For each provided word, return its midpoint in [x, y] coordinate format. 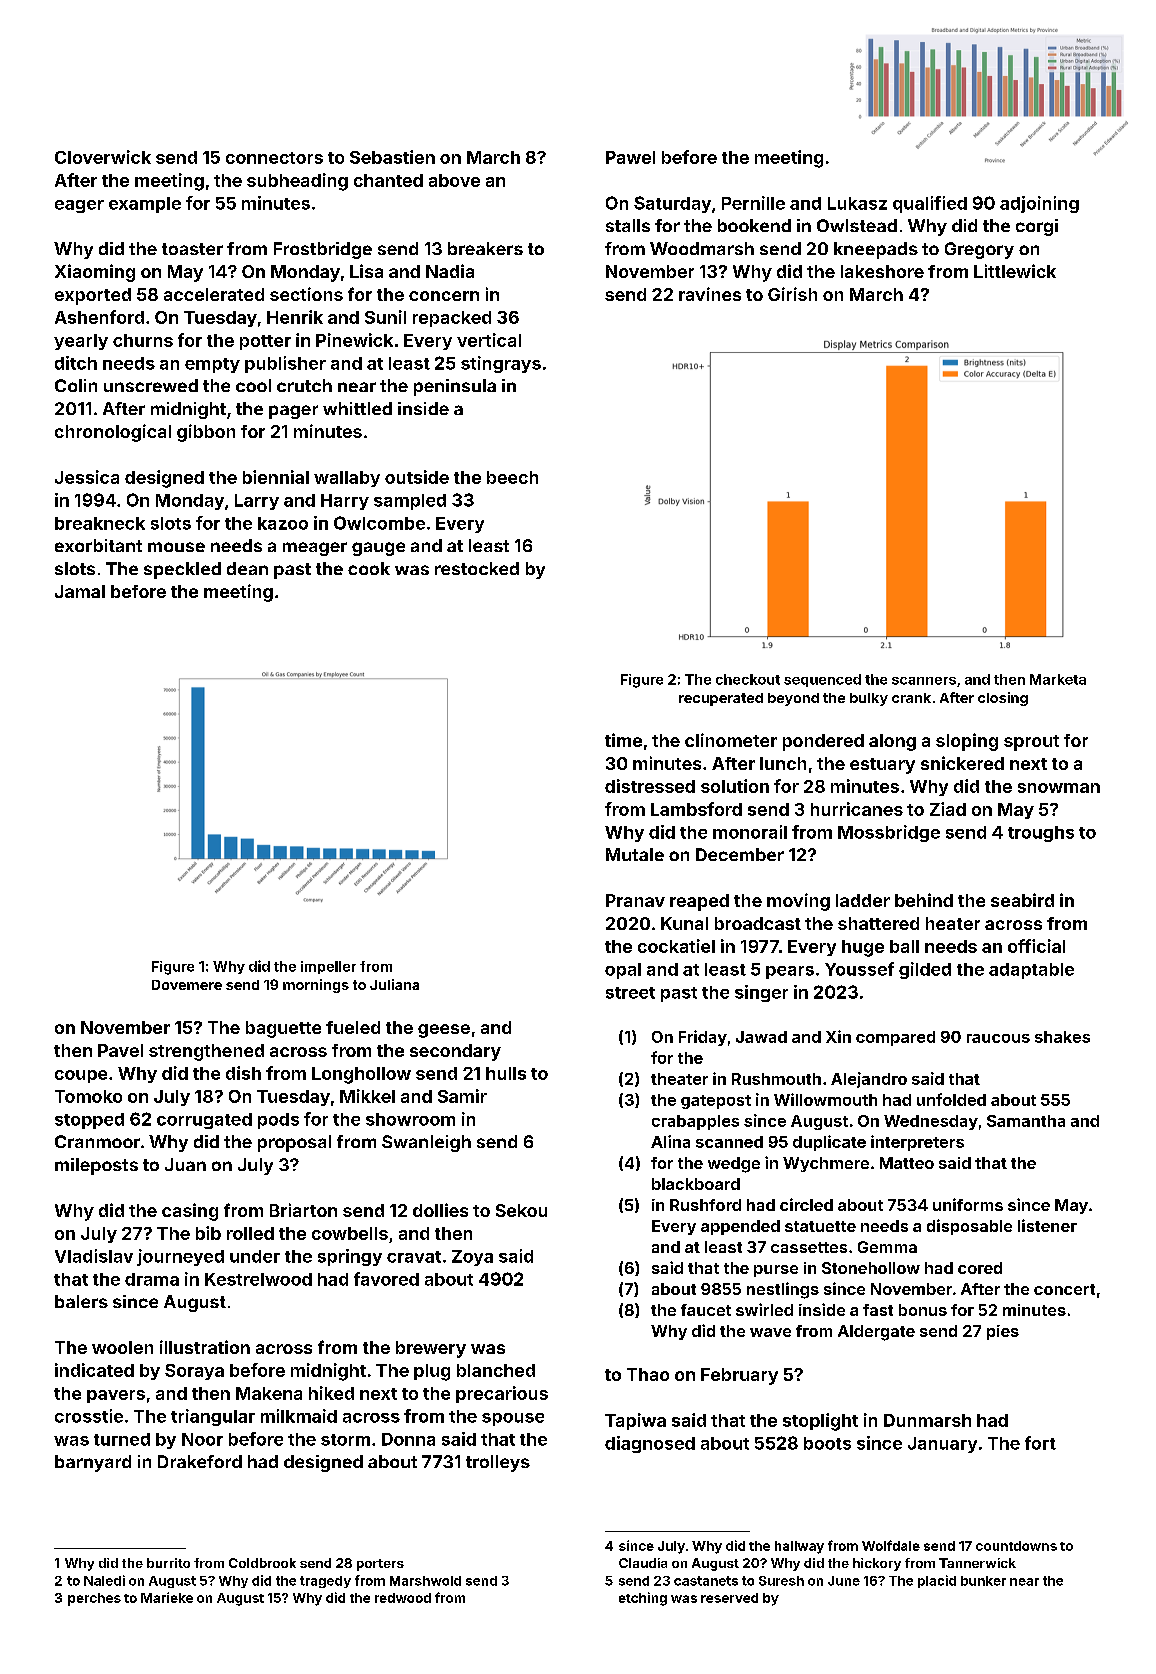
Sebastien [392, 157]
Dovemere [187, 985]
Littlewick [1015, 271]
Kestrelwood [258, 1279]
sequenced [822, 680]
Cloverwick [103, 157]
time [623, 740]
